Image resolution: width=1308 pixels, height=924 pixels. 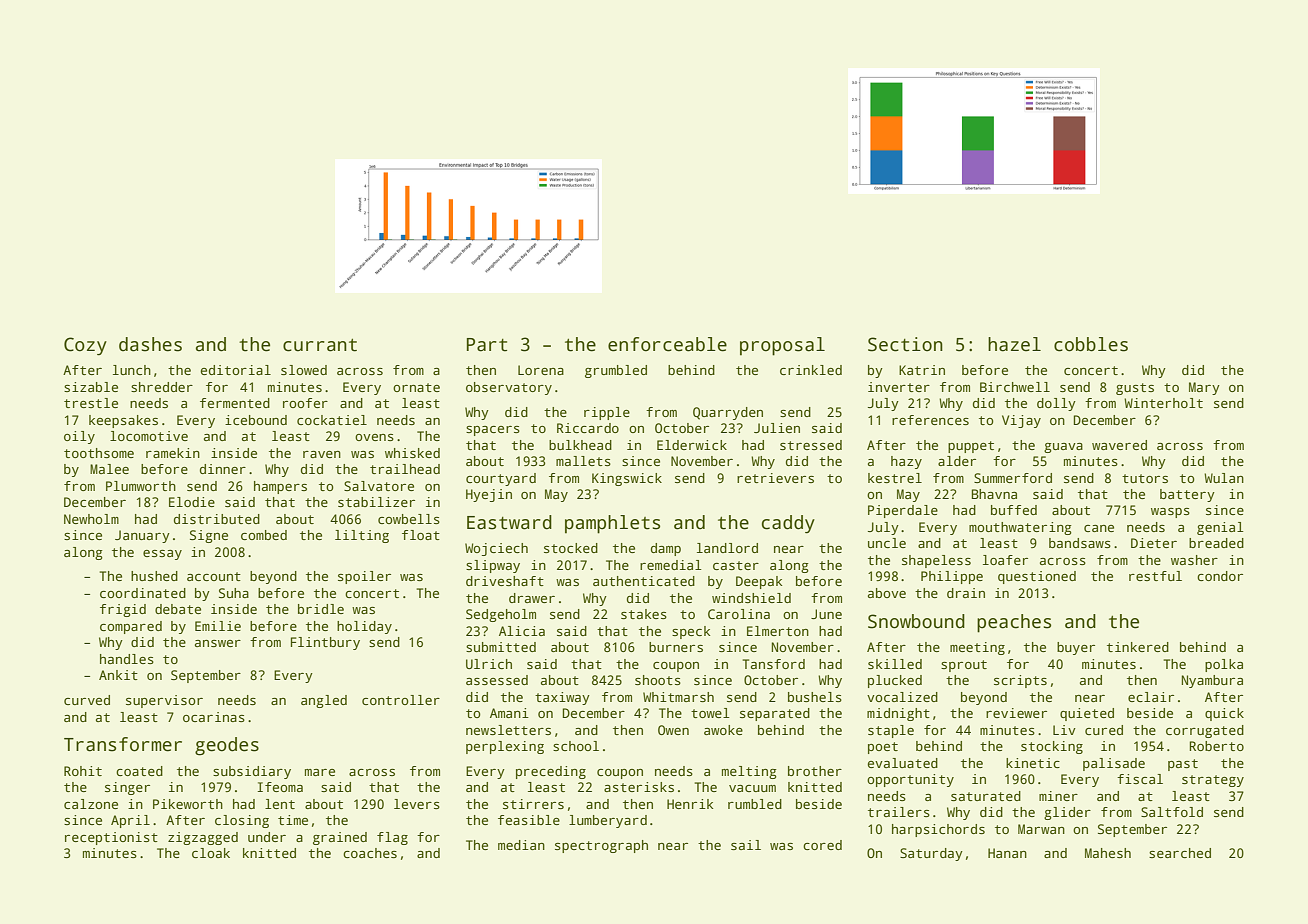 I want to click on Cozy, so click(x=85, y=346).
